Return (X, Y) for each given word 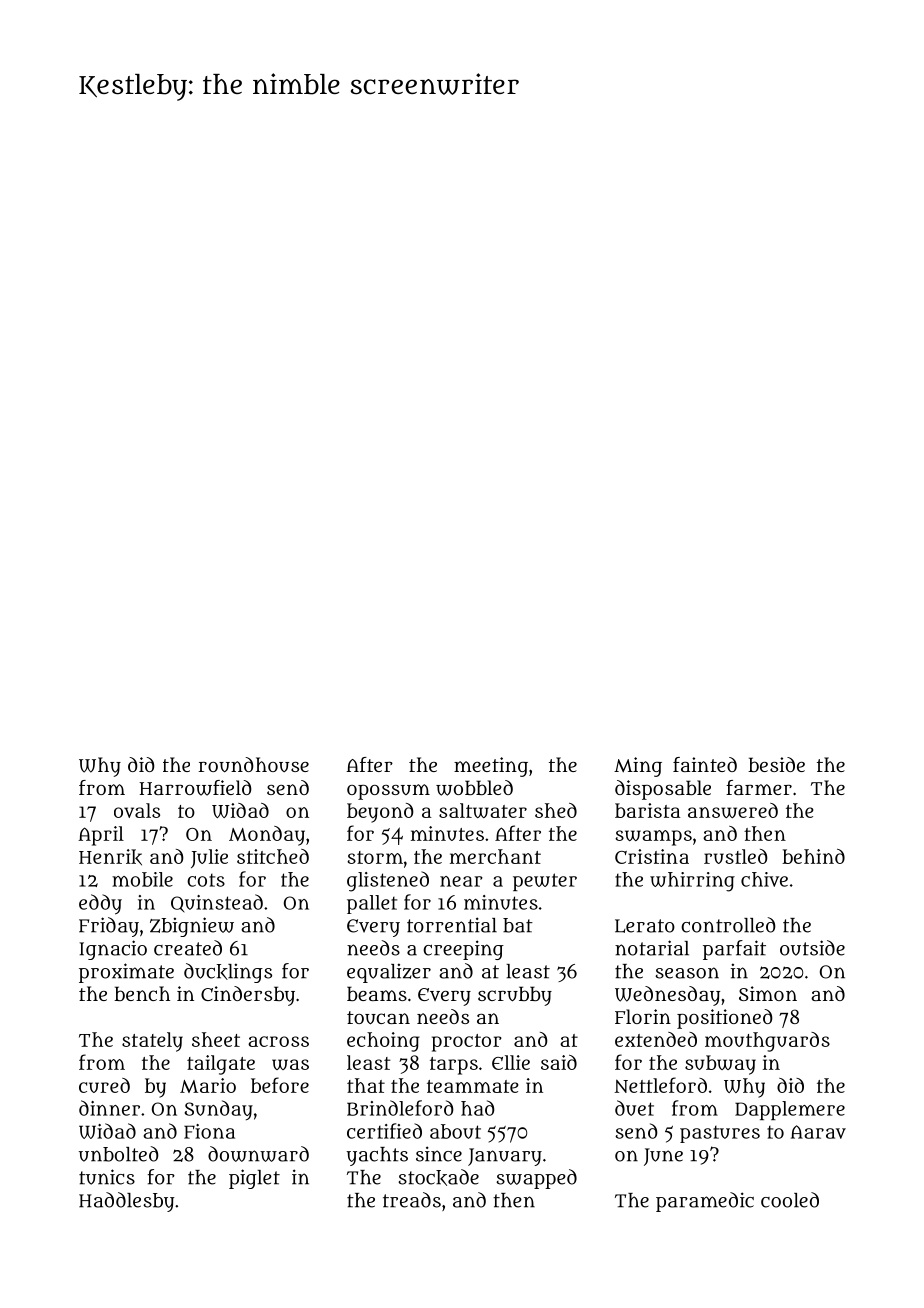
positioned (725, 1019)
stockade (438, 1177)
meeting (491, 767)
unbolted (119, 1154)
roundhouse (254, 765)
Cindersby (248, 996)
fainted (705, 764)
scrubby (515, 996)
